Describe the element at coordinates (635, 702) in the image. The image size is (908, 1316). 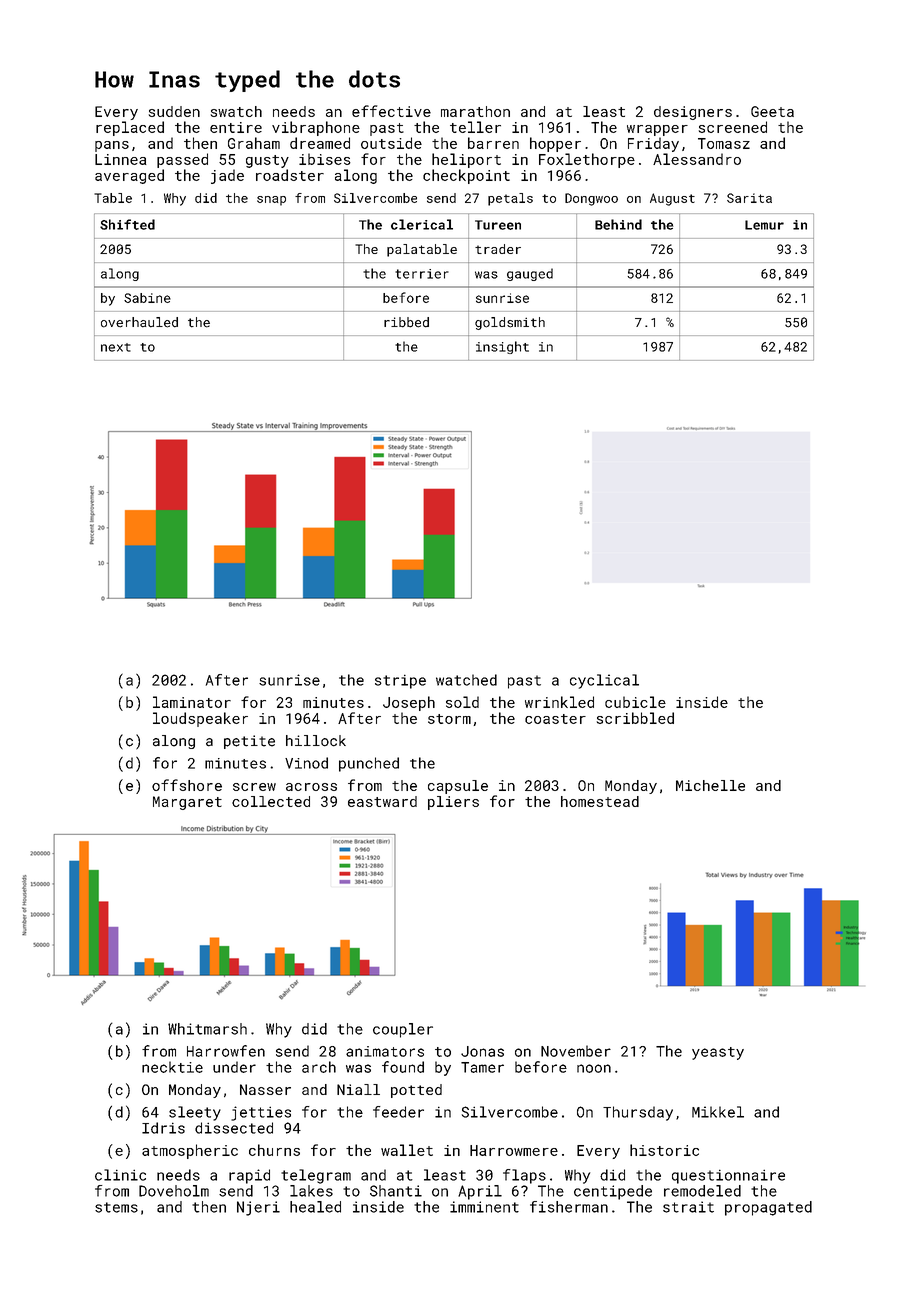
I see `cubicle` at that location.
